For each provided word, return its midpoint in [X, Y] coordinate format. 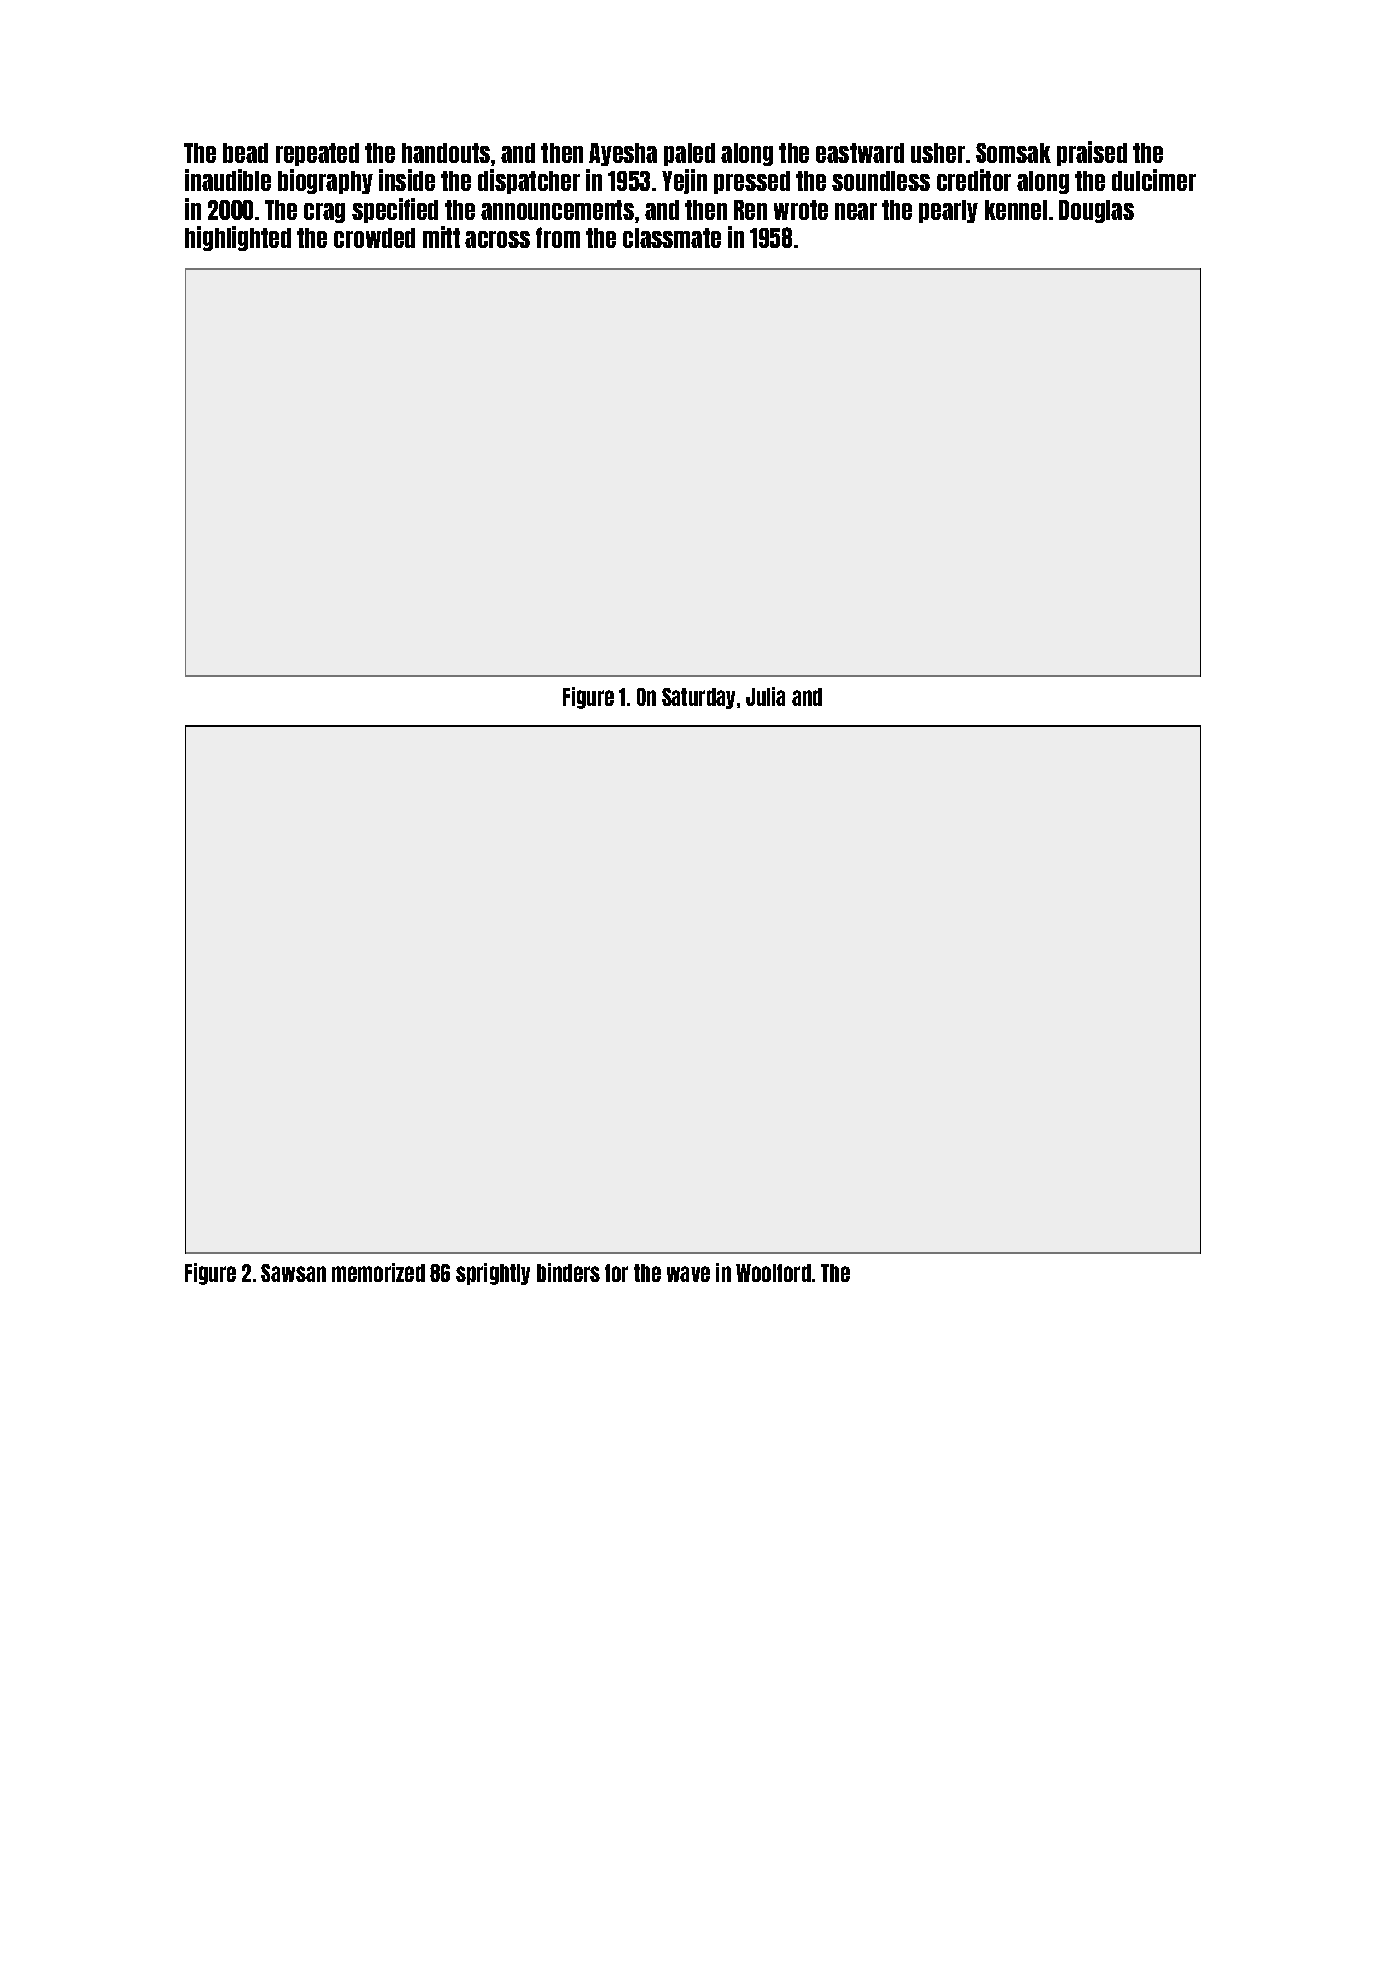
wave [688, 1274]
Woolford [773, 1273]
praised [1092, 153]
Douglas [1096, 211]
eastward [860, 153]
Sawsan [293, 1273]
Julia [765, 696]
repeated [317, 154]
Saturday [698, 698]
